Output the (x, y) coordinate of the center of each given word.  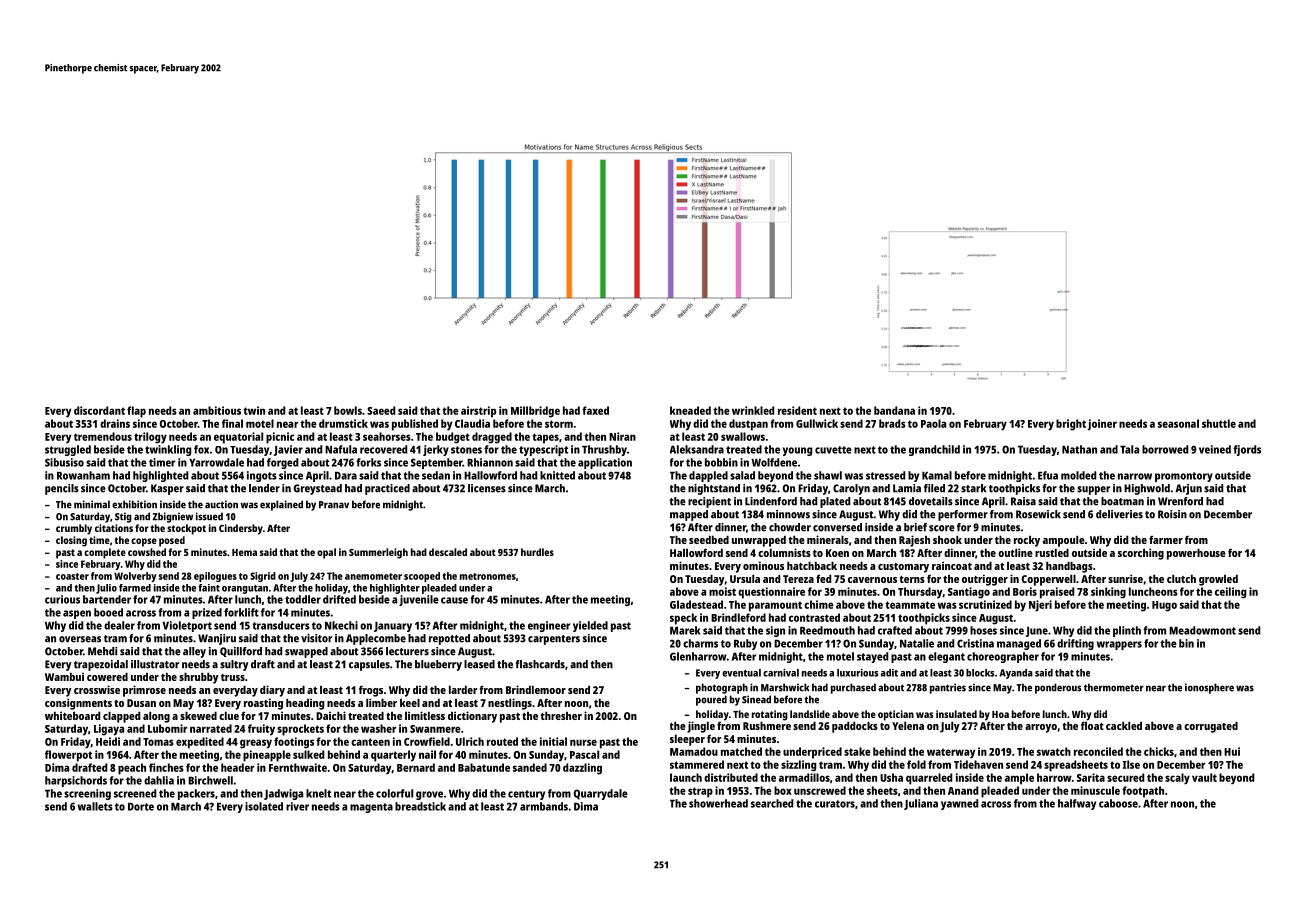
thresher (561, 715)
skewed (198, 715)
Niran (622, 436)
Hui (1232, 751)
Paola (933, 423)
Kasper (167, 489)
